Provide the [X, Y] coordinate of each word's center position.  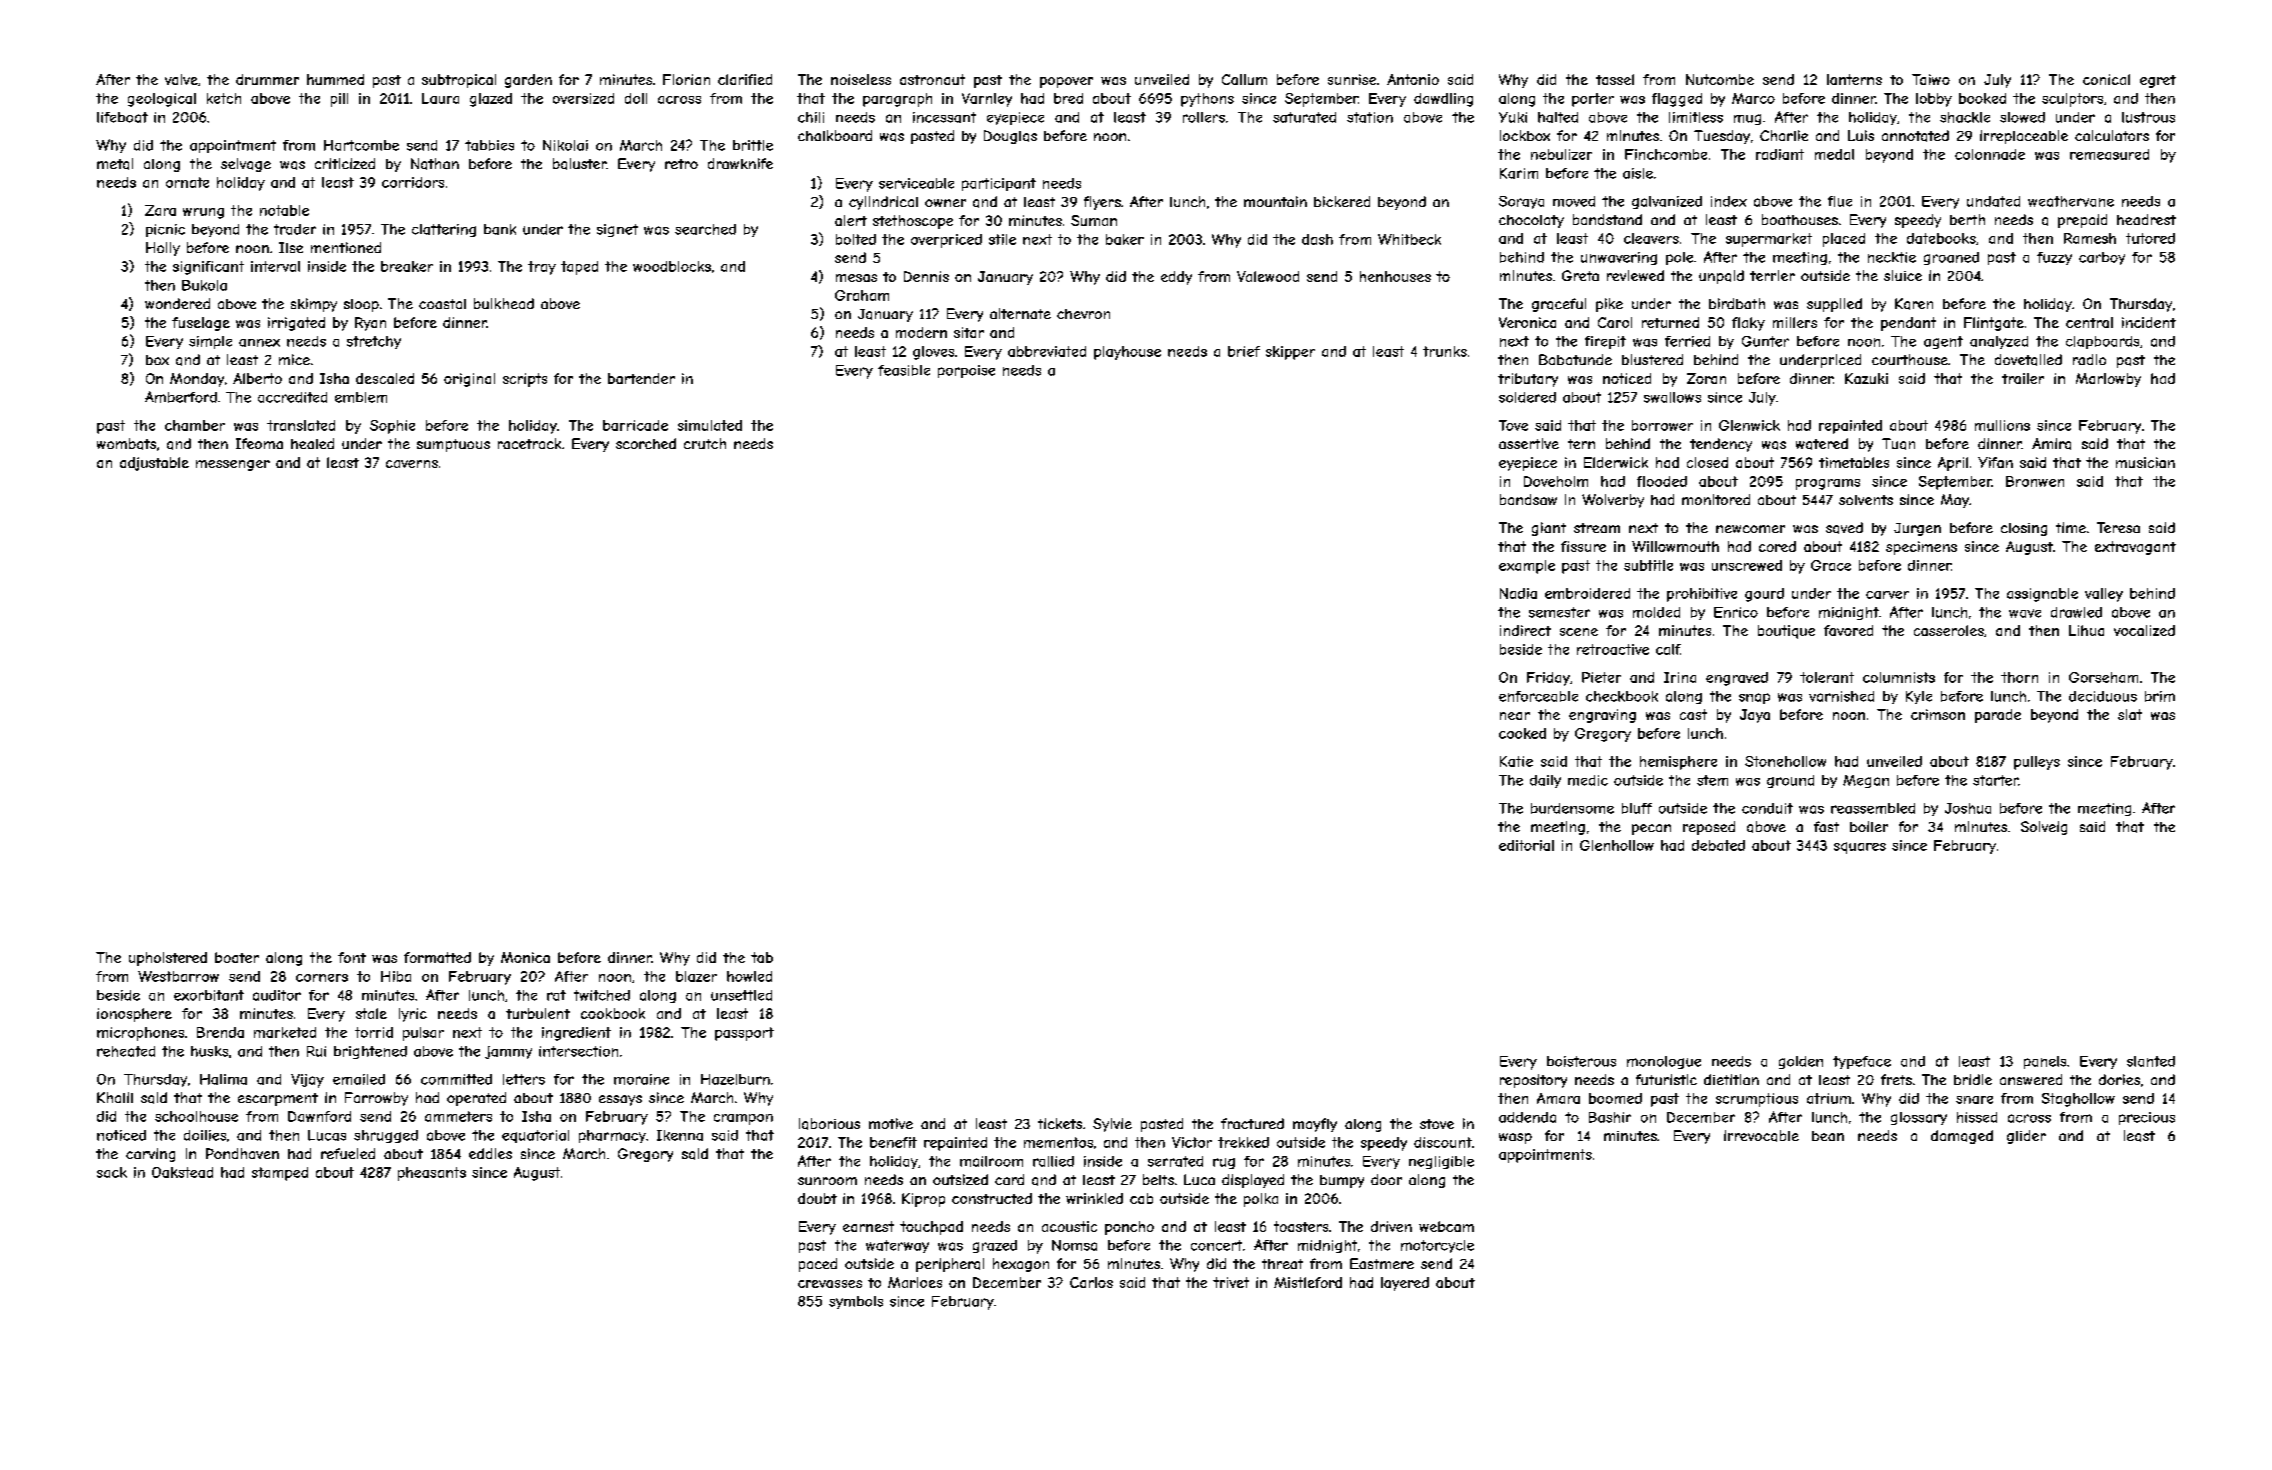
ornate [187, 182]
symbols [856, 1302]
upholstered [168, 959]
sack [112, 1172]
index [1729, 201]
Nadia [1518, 593]
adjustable [154, 464]
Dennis [926, 276]
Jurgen [1917, 529]
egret [2158, 81]
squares [1860, 848]
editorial [1526, 845]
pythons [1207, 100]
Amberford [181, 397]
